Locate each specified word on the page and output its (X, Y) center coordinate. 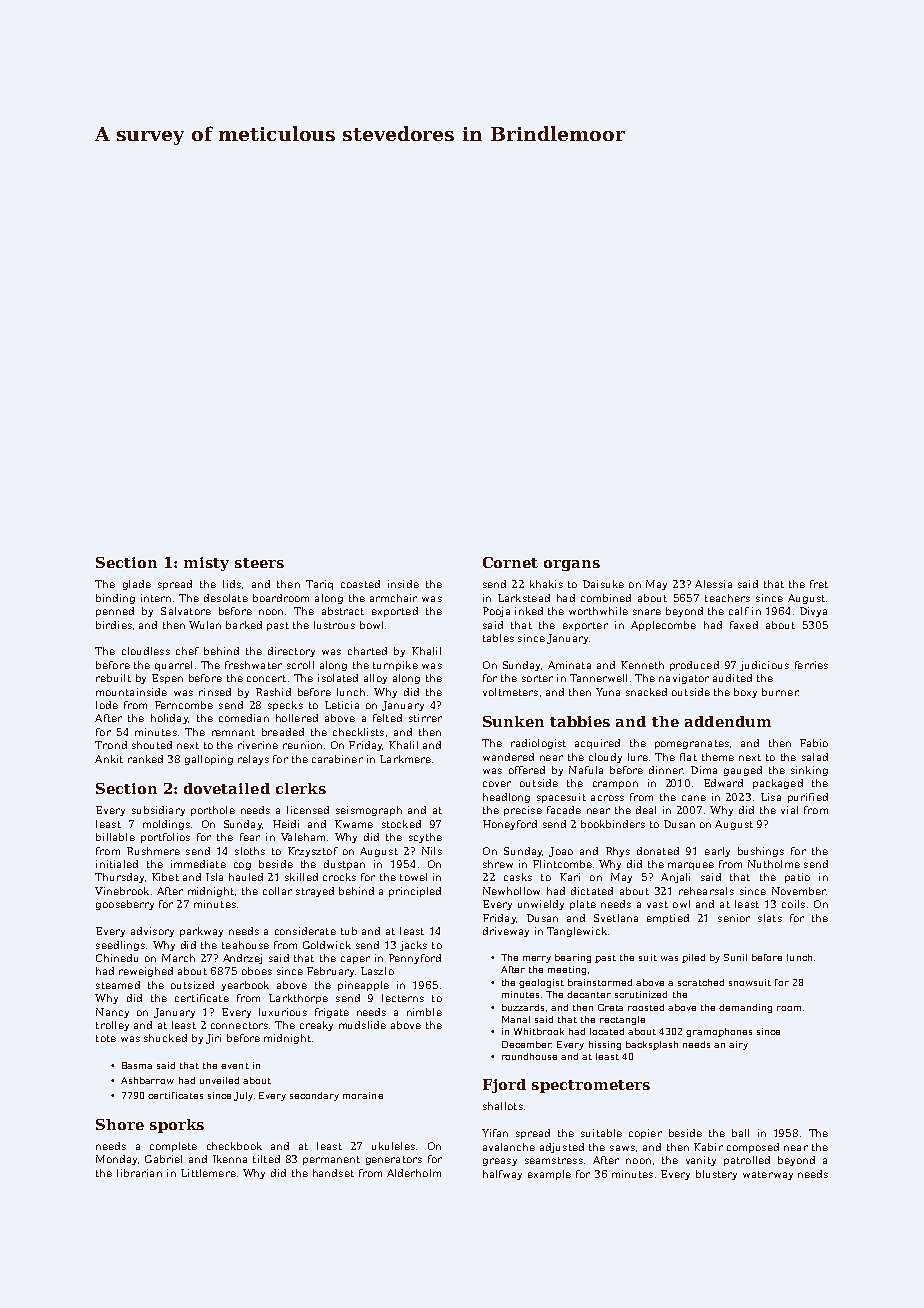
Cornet (510, 562)
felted (387, 718)
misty (206, 564)
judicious (764, 666)
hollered (297, 718)
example (549, 1175)
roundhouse (529, 1056)
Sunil (735, 957)
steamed (118, 985)
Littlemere (208, 1173)
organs (572, 565)
